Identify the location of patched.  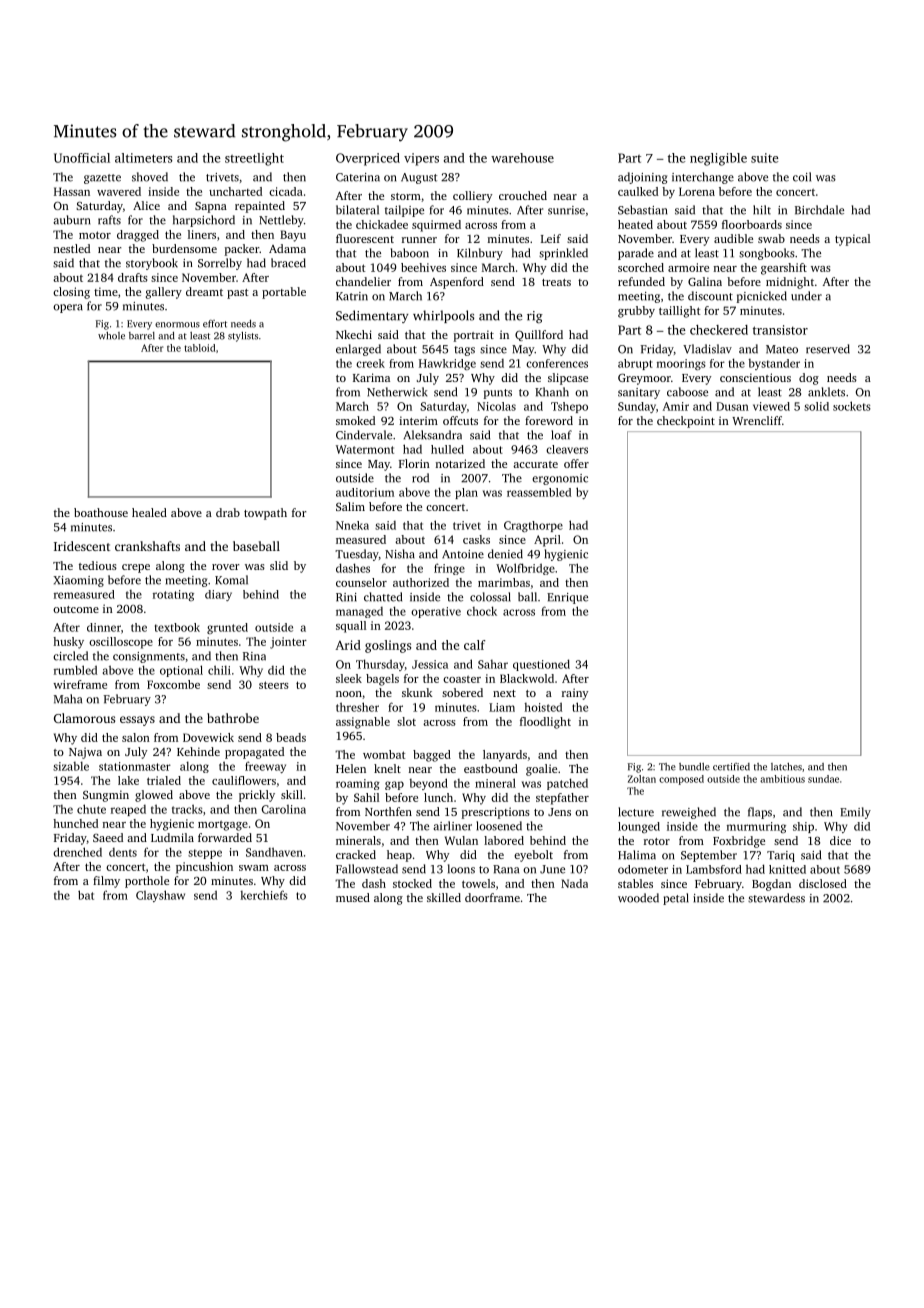
(567, 784).
